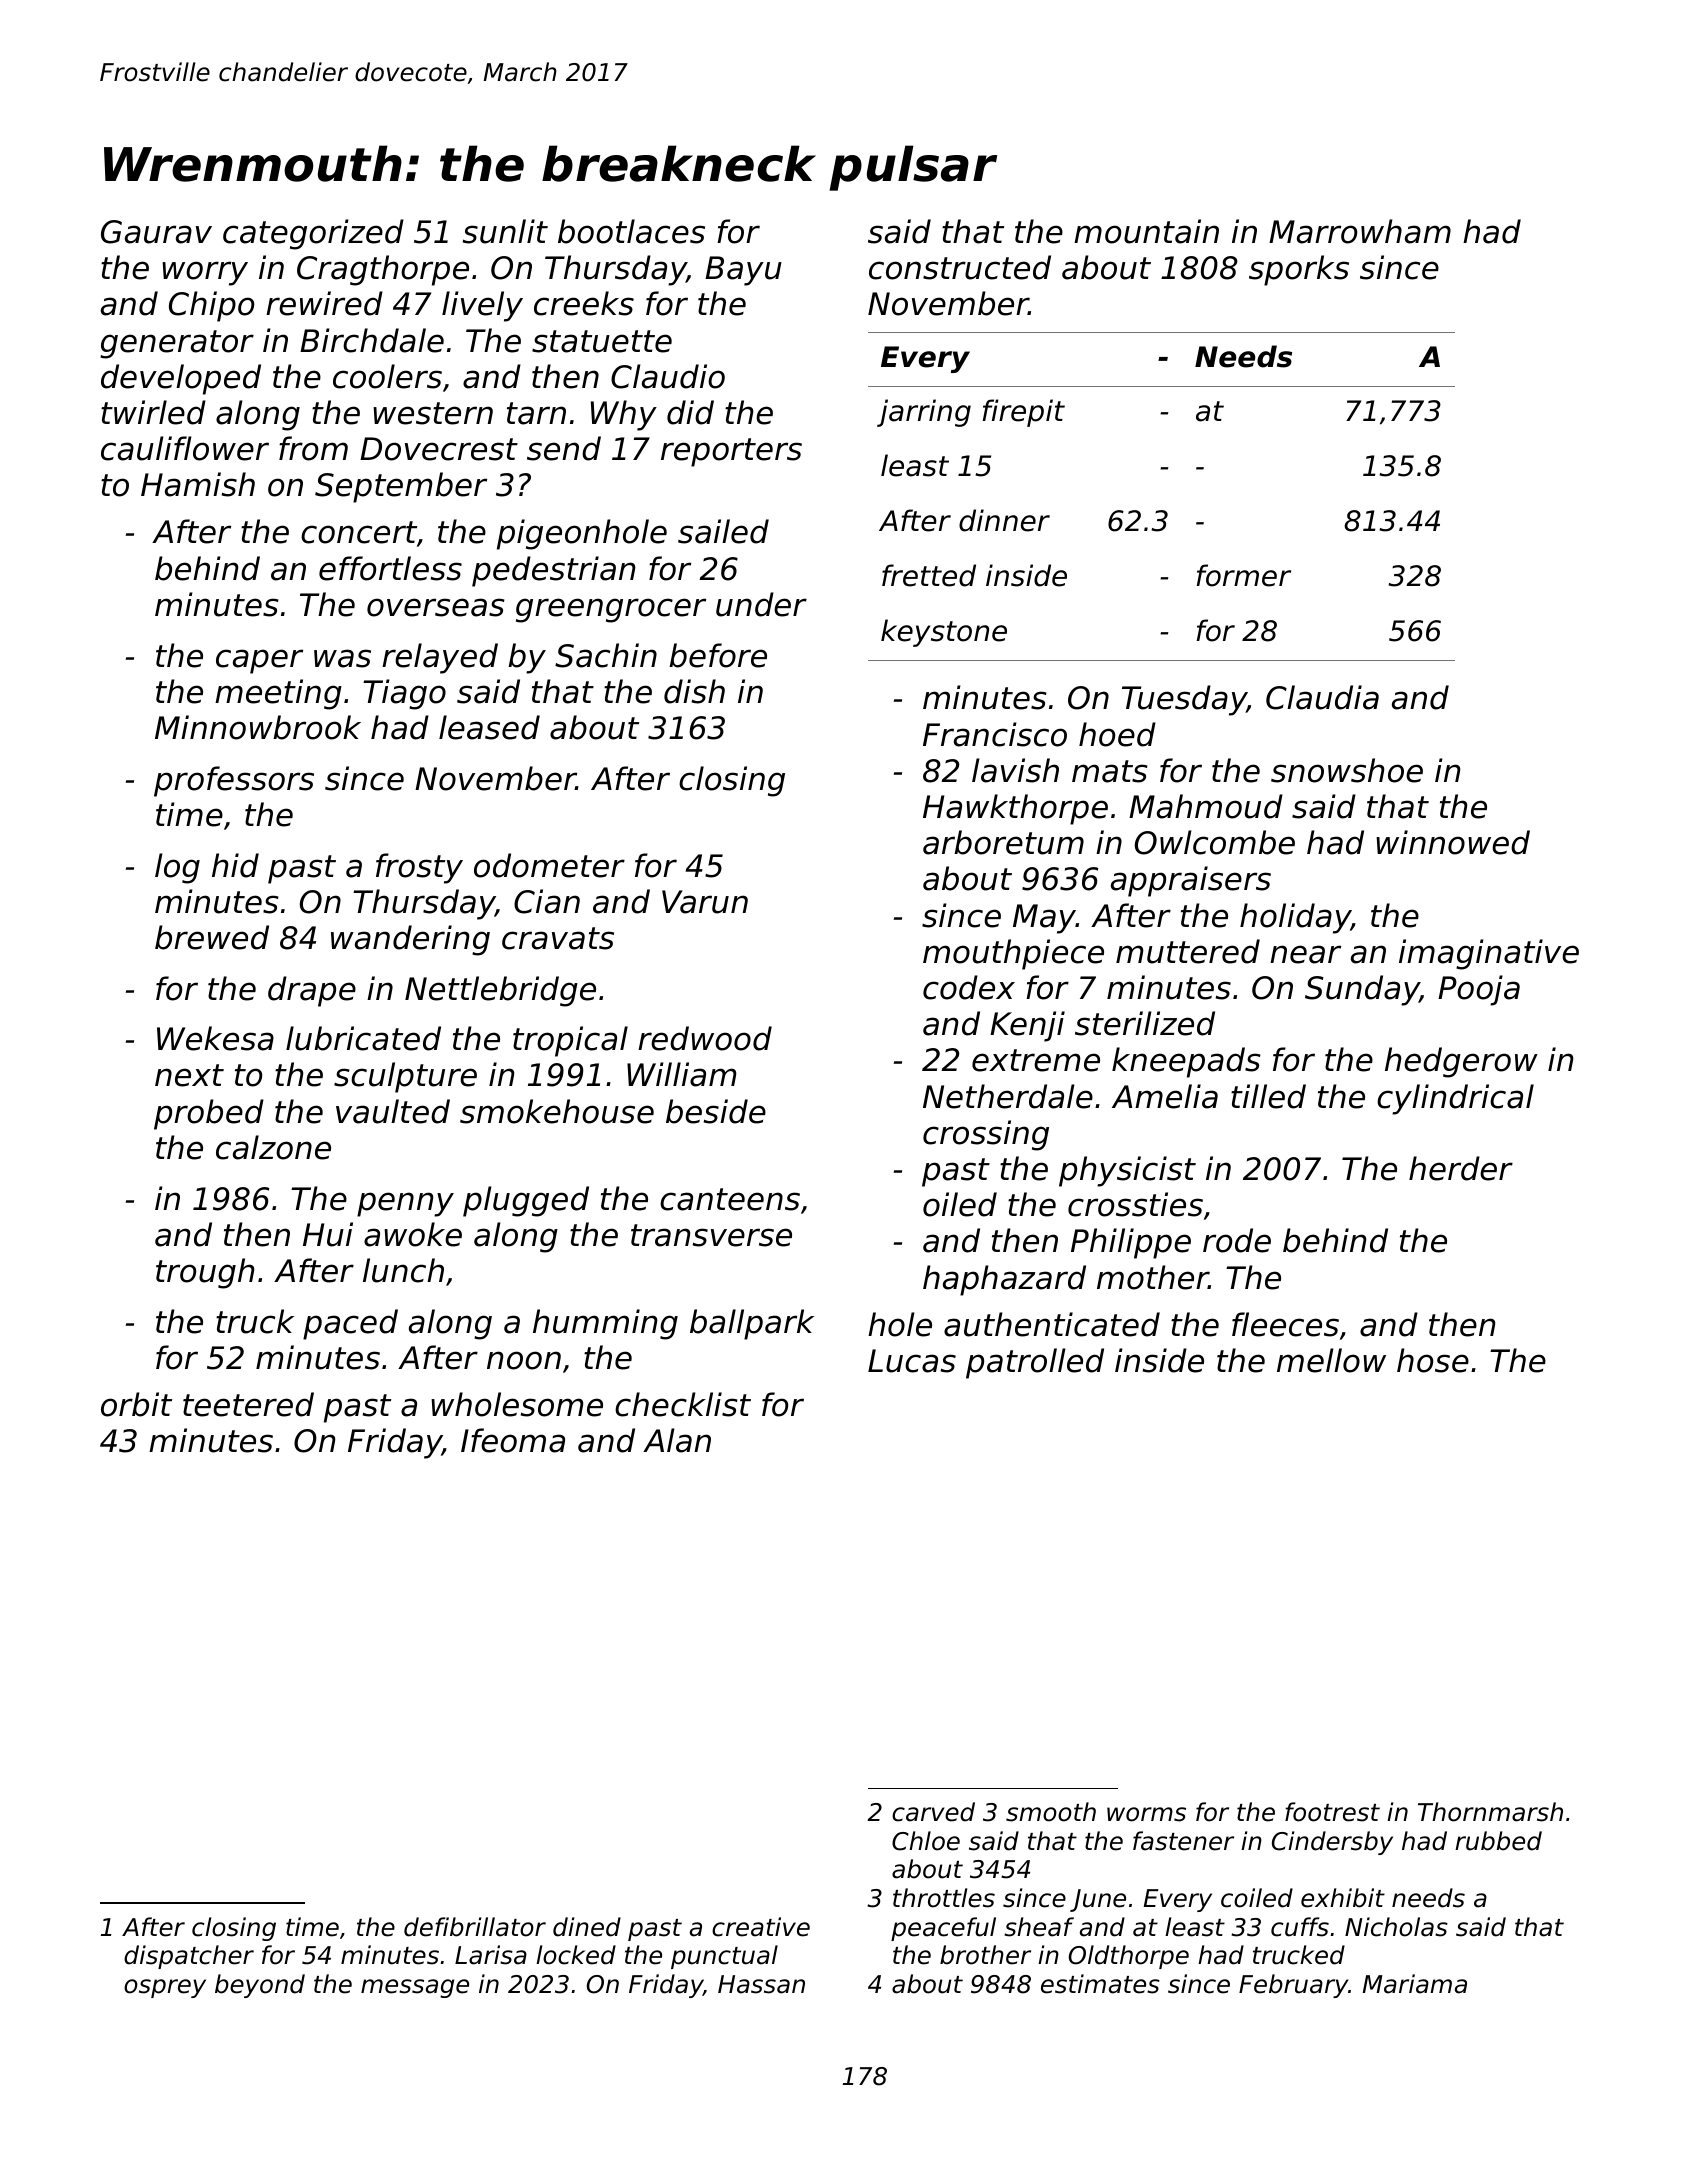 Image resolution: width=1683 pixels, height=2178 pixels. I want to click on Ifeoma, so click(513, 1440).
